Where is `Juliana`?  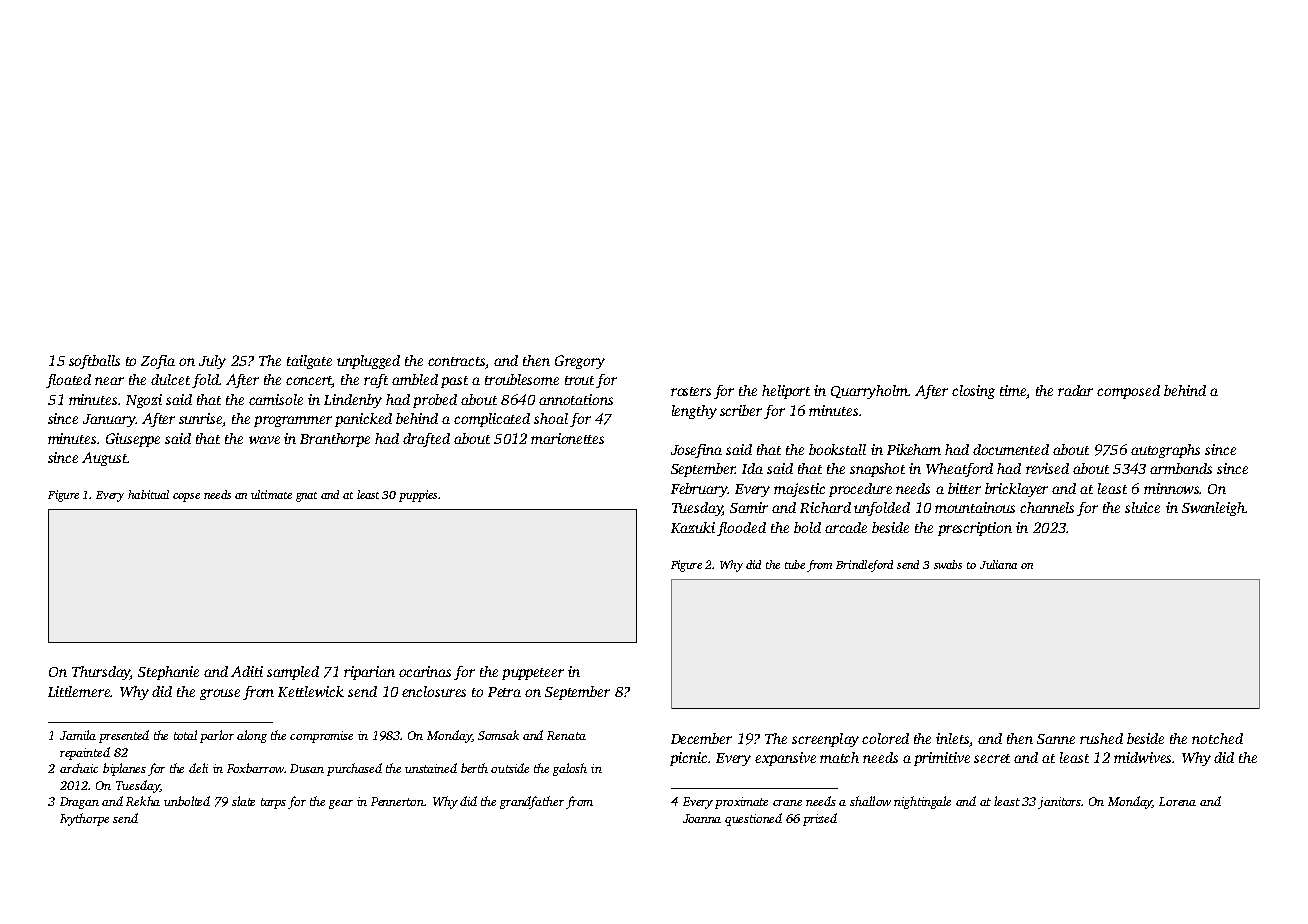 Juliana is located at coordinates (998, 564).
